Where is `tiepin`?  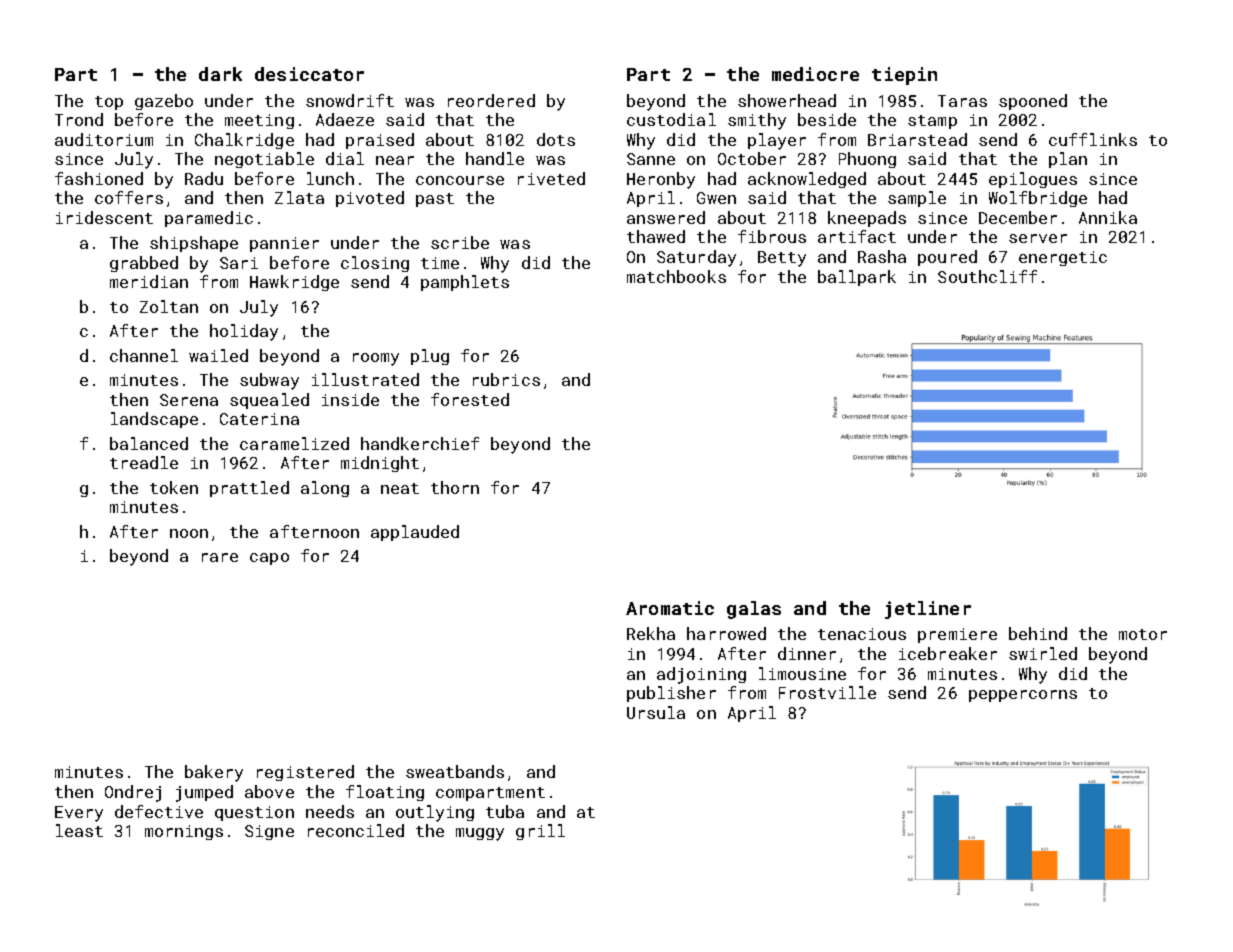
tiepin is located at coordinates (904, 76).
